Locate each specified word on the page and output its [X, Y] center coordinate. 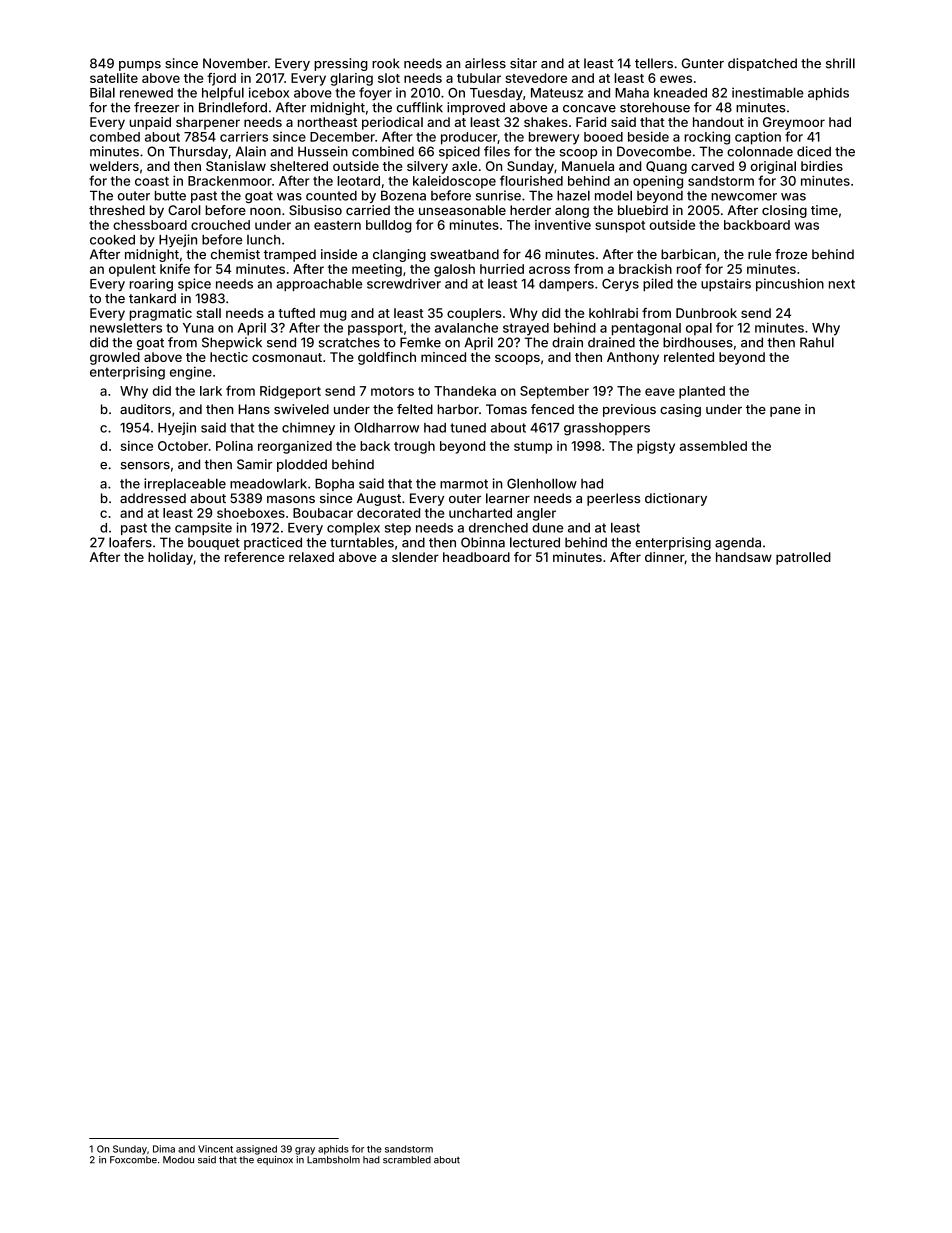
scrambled [407, 1160]
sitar [523, 63]
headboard [476, 557]
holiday [170, 558]
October [183, 446]
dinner [664, 557]
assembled [713, 446]
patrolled [803, 558]
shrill [840, 63]
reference [254, 557]
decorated [388, 513]
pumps [140, 66]
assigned [256, 1150]
